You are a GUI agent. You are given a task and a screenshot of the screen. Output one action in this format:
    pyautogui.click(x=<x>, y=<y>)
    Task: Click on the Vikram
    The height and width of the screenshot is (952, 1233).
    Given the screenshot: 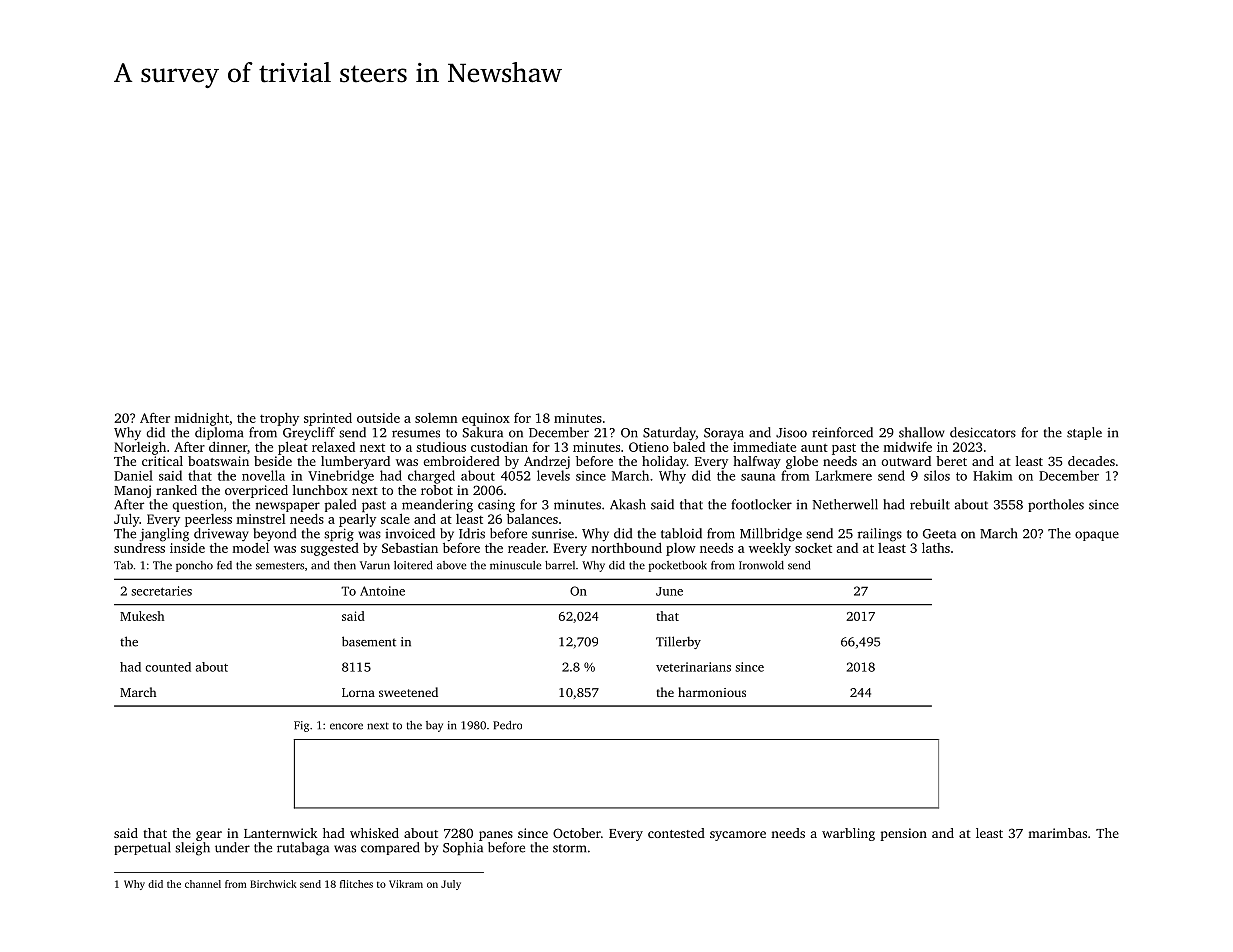 What is the action you would take?
    pyautogui.click(x=406, y=884)
